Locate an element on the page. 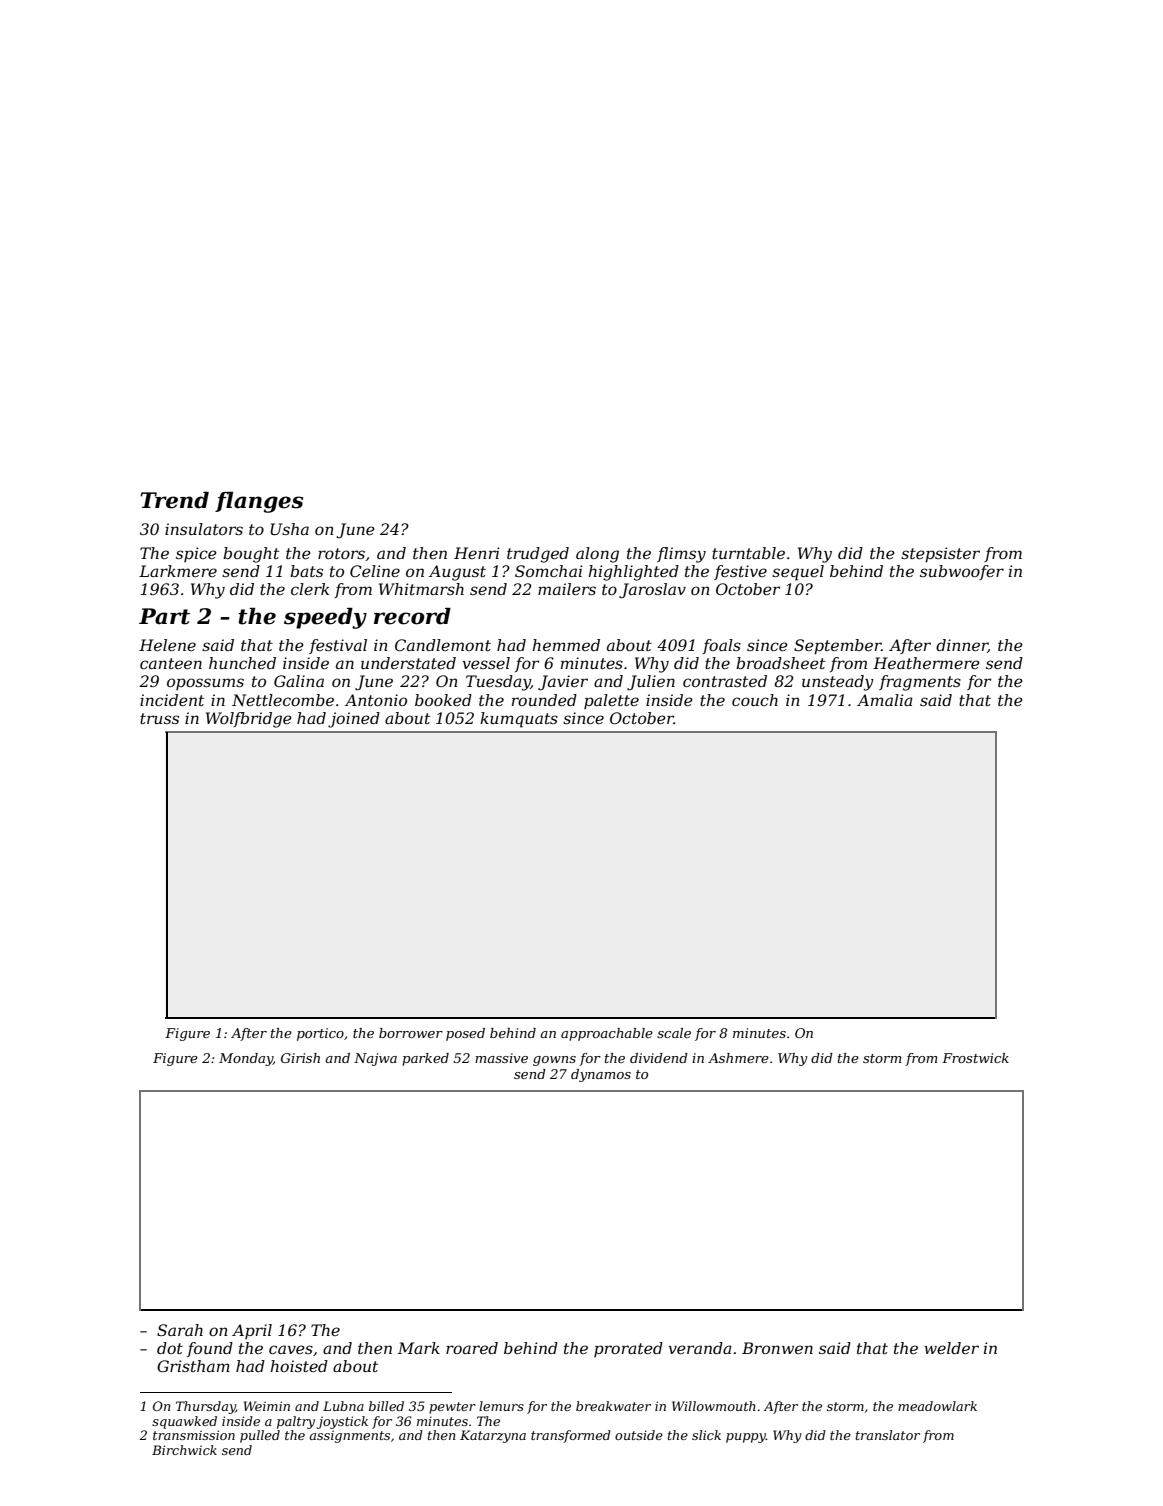  Amalia is located at coordinates (885, 700).
